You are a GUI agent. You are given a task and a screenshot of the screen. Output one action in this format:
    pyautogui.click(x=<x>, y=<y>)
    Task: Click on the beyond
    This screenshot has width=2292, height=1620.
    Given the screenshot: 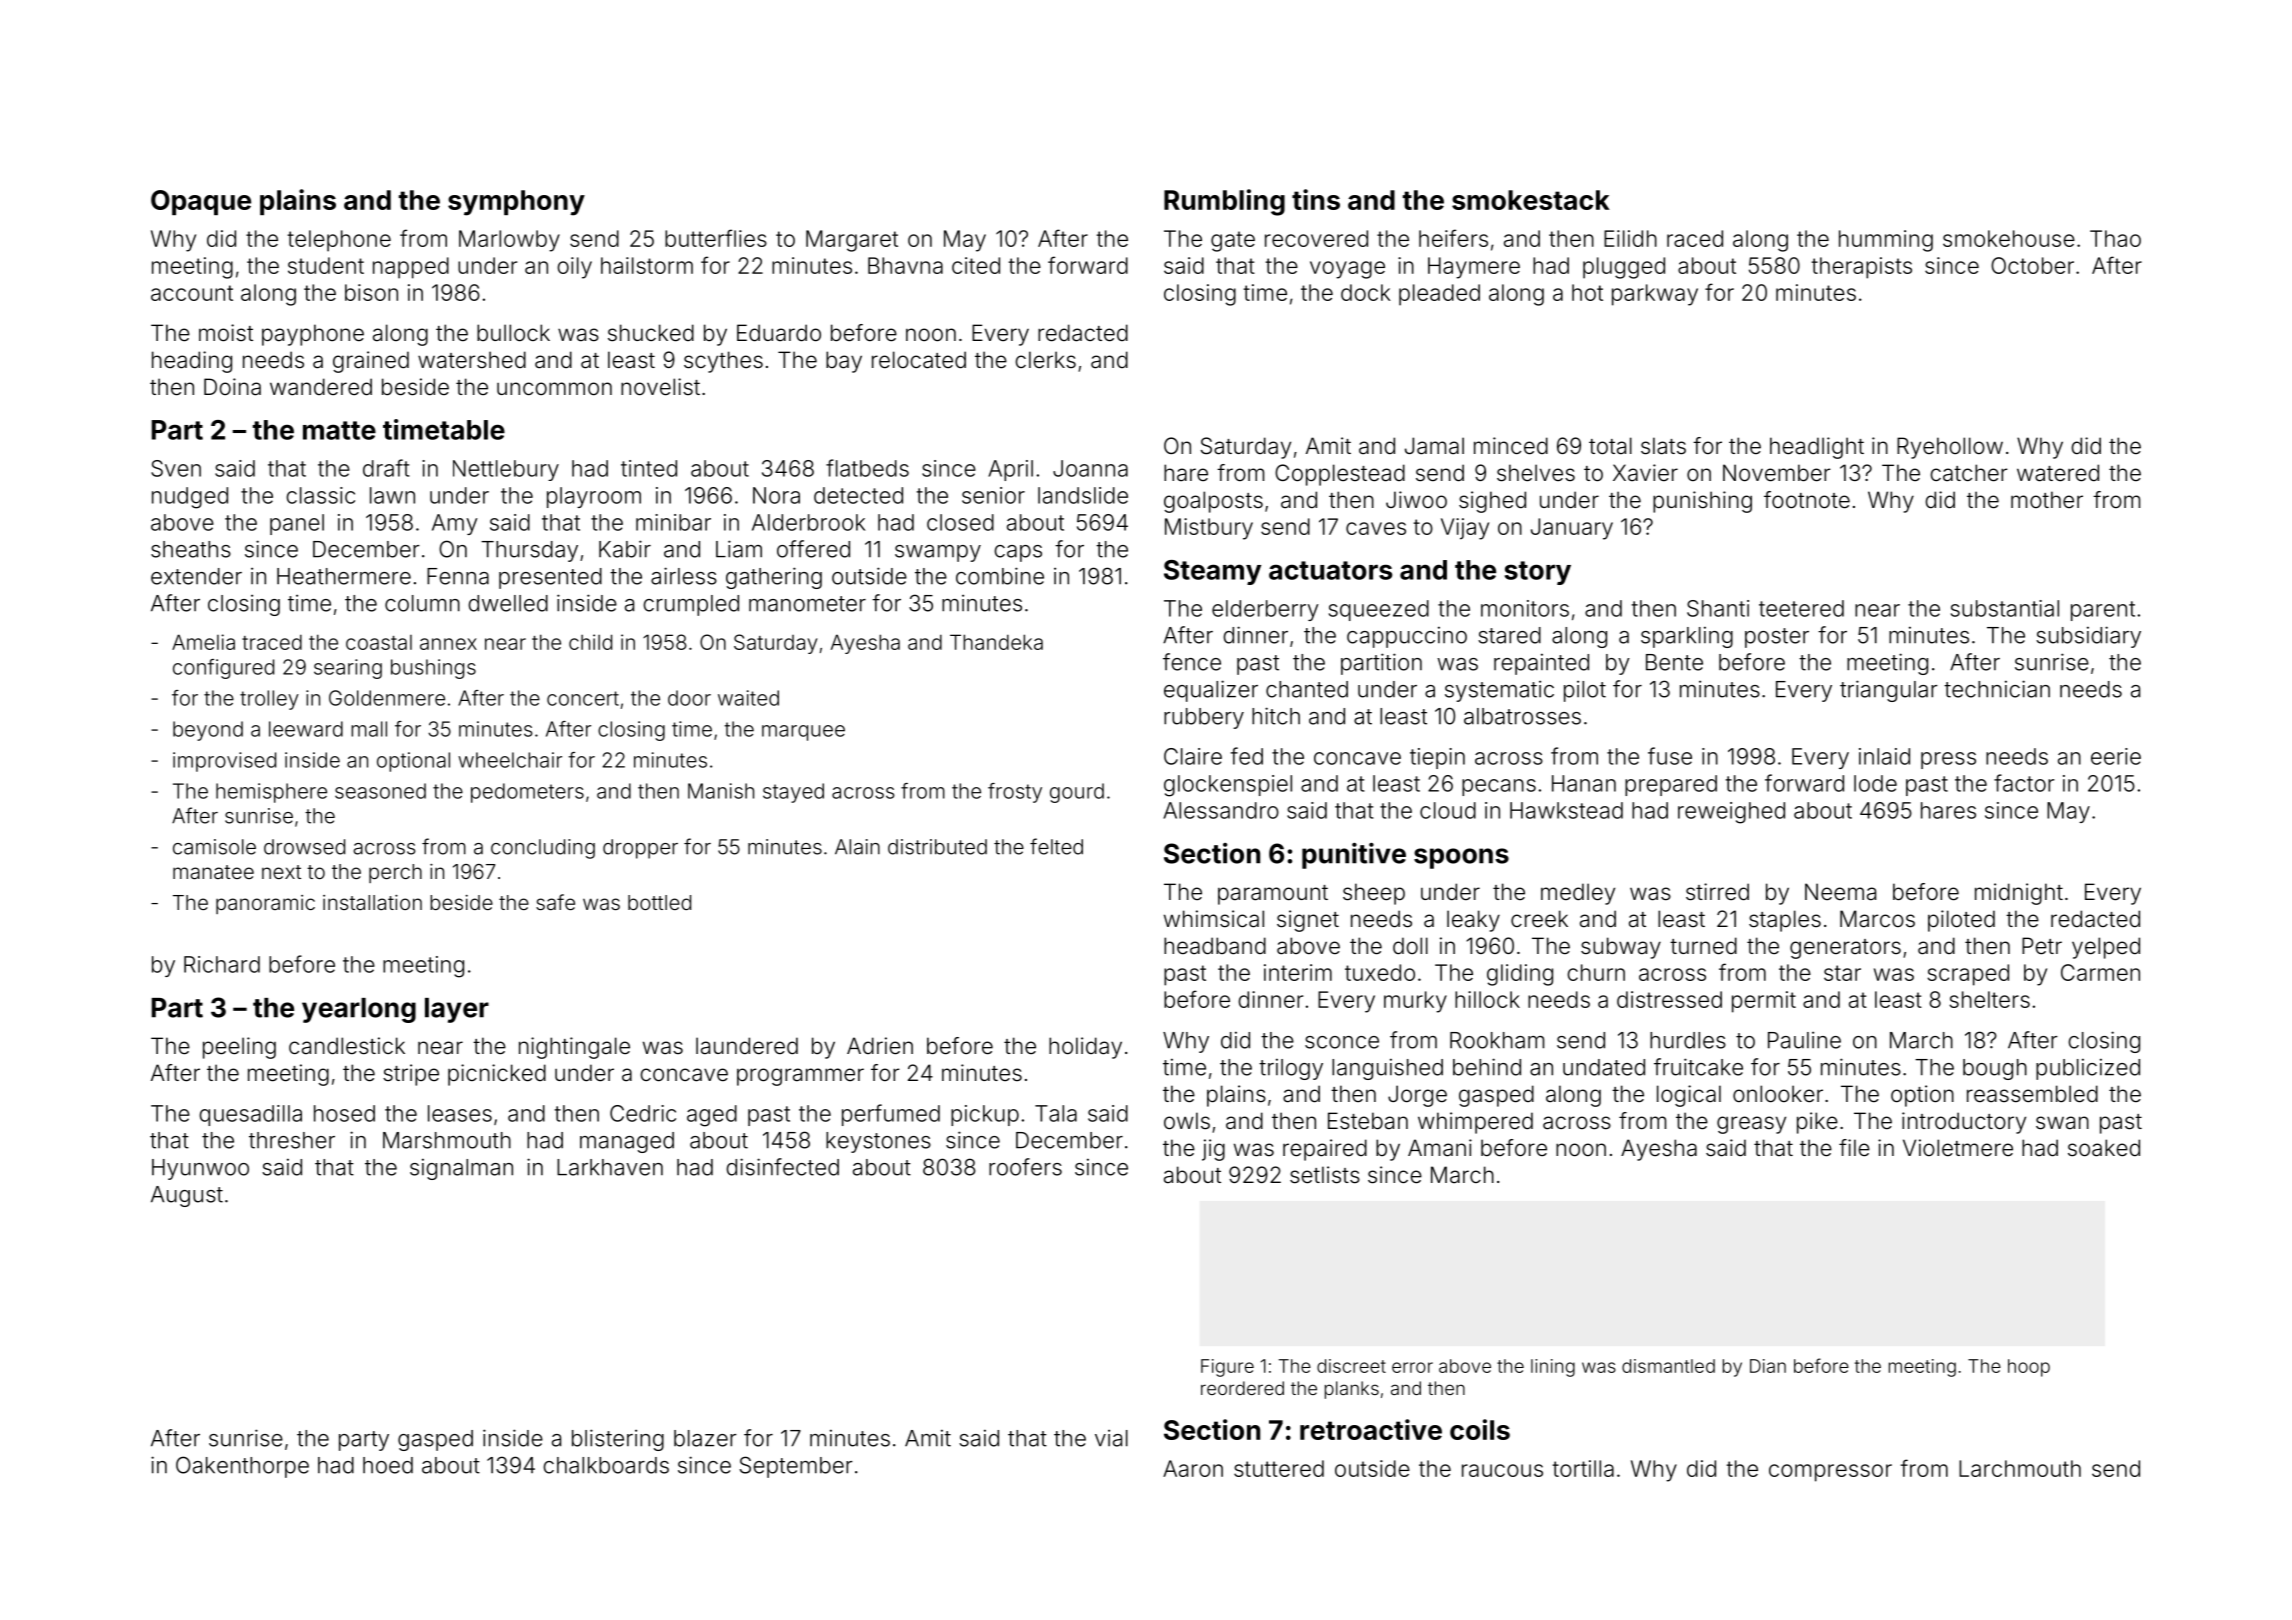 What is the action you would take?
    pyautogui.click(x=208, y=731)
